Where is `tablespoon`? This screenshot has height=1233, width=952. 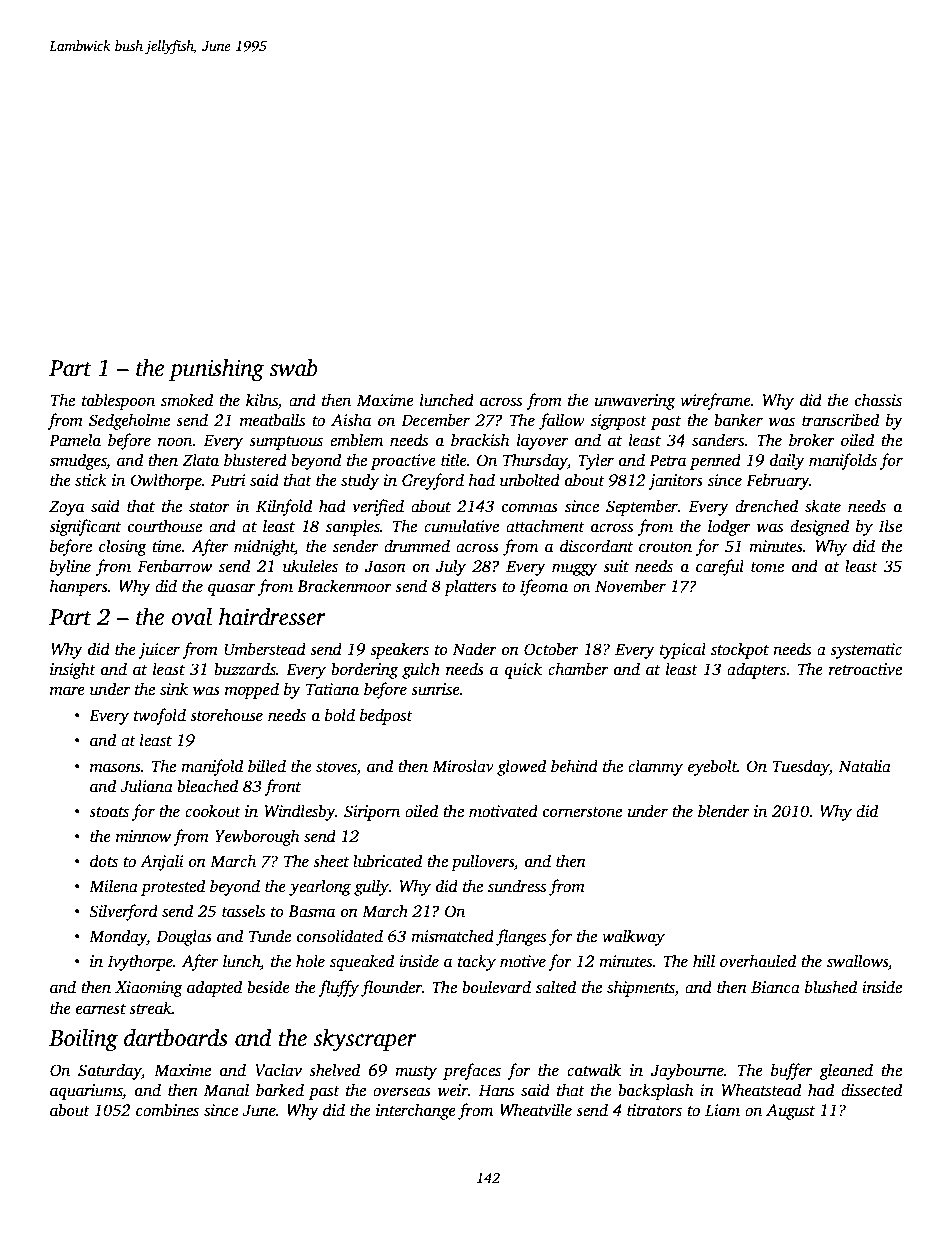
tablespoon is located at coordinates (118, 401).
